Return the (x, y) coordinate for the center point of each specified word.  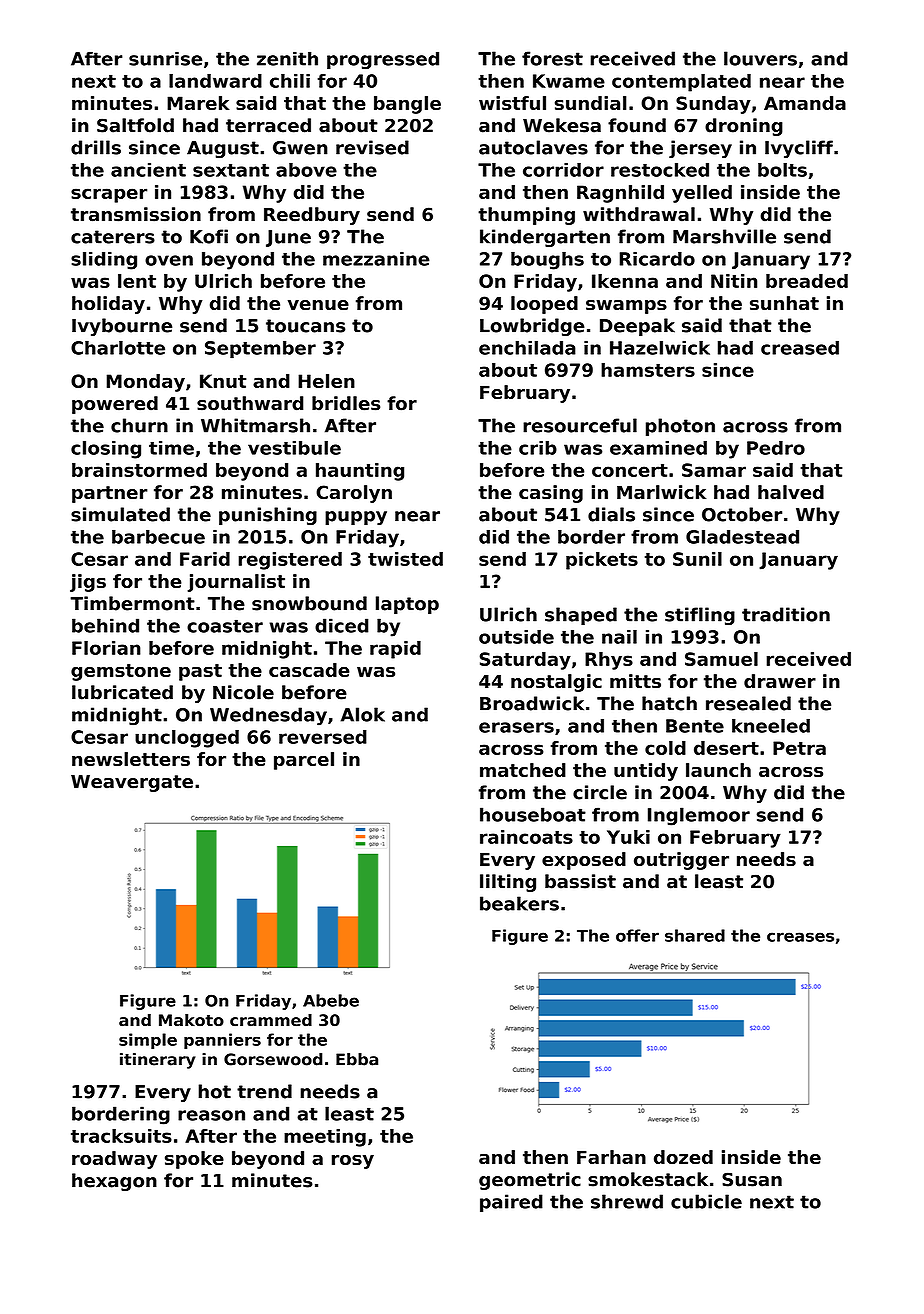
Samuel (721, 659)
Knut (223, 381)
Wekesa (562, 125)
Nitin (734, 281)
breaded (807, 281)
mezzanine (376, 258)
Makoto (191, 1020)
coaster (225, 626)
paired (511, 1203)
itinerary (158, 1061)
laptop (407, 605)
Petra (799, 748)
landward (215, 81)
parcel (304, 761)
